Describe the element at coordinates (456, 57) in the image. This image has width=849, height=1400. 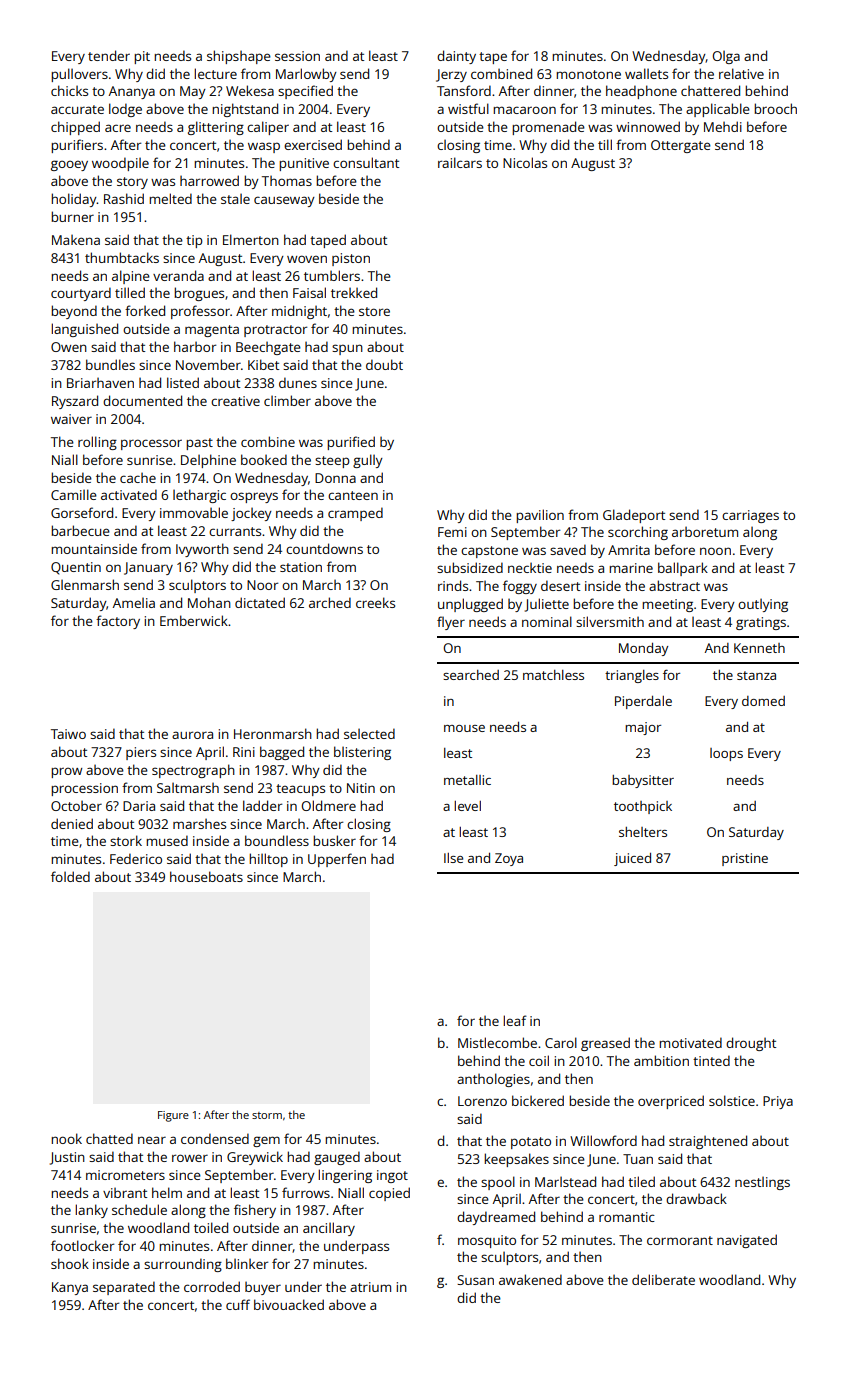
I see `dainty` at that location.
